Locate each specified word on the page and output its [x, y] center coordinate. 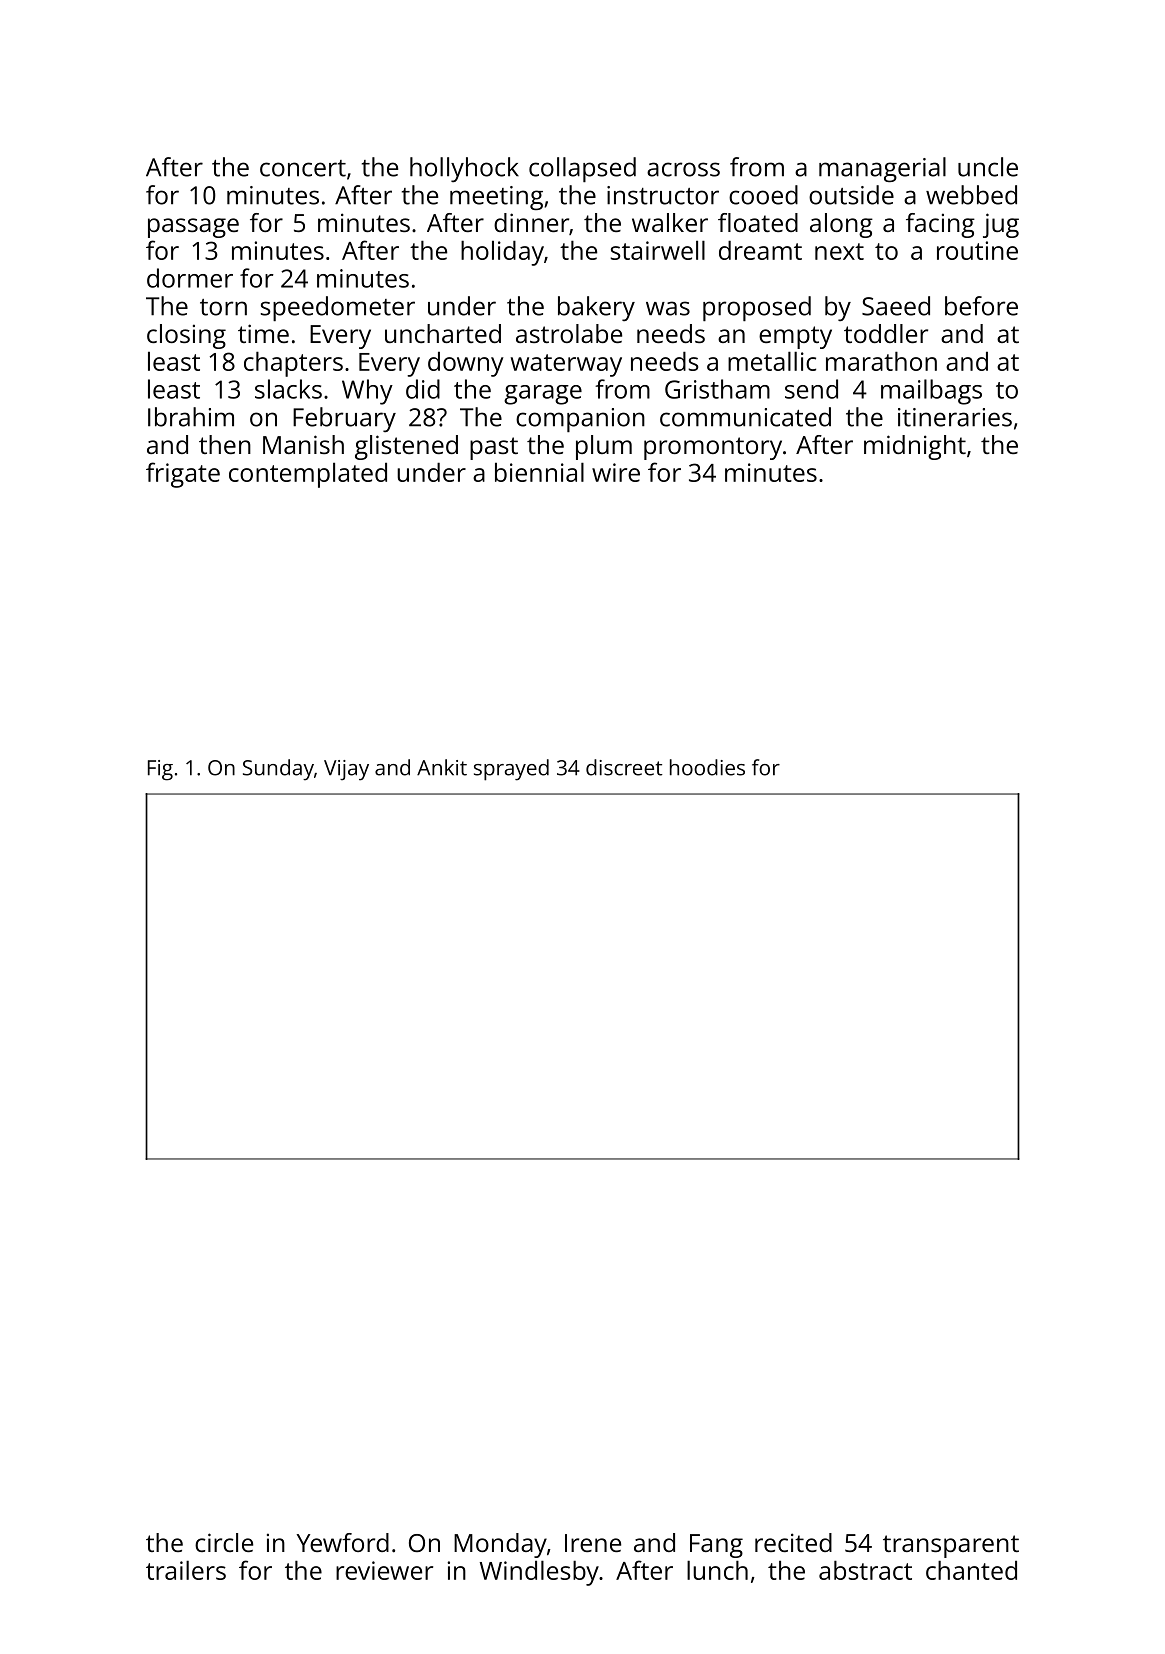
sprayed [511, 770]
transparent [951, 1546]
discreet [624, 767]
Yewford [343, 1542]
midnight [915, 447]
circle [224, 1542]
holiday [502, 253]
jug [1001, 225]
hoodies [707, 767]
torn [223, 307]
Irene [593, 1543]
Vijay [346, 770]
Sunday [278, 770]
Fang [716, 1546]
